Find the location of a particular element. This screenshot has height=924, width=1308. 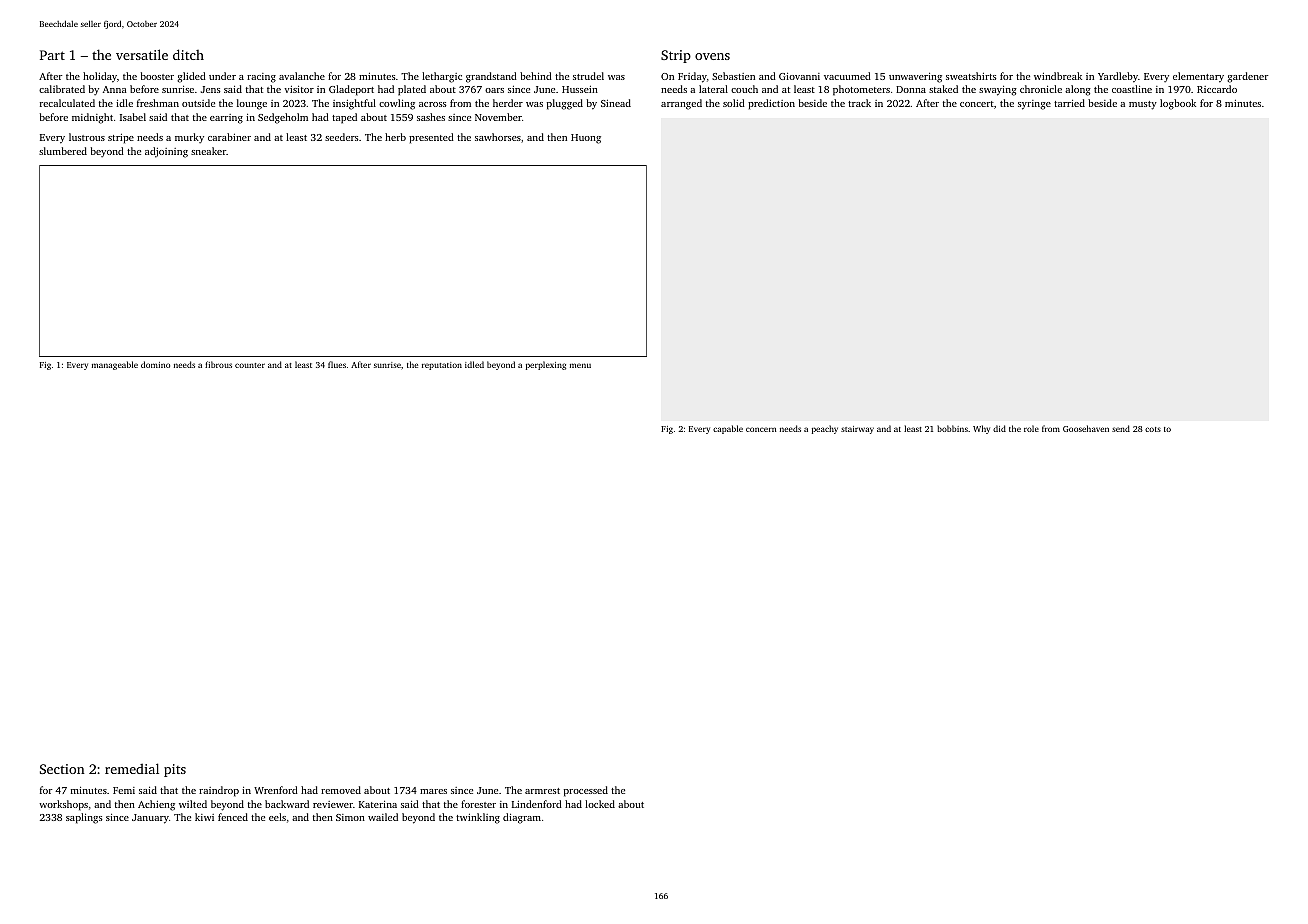

ovens is located at coordinates (712, 56).
